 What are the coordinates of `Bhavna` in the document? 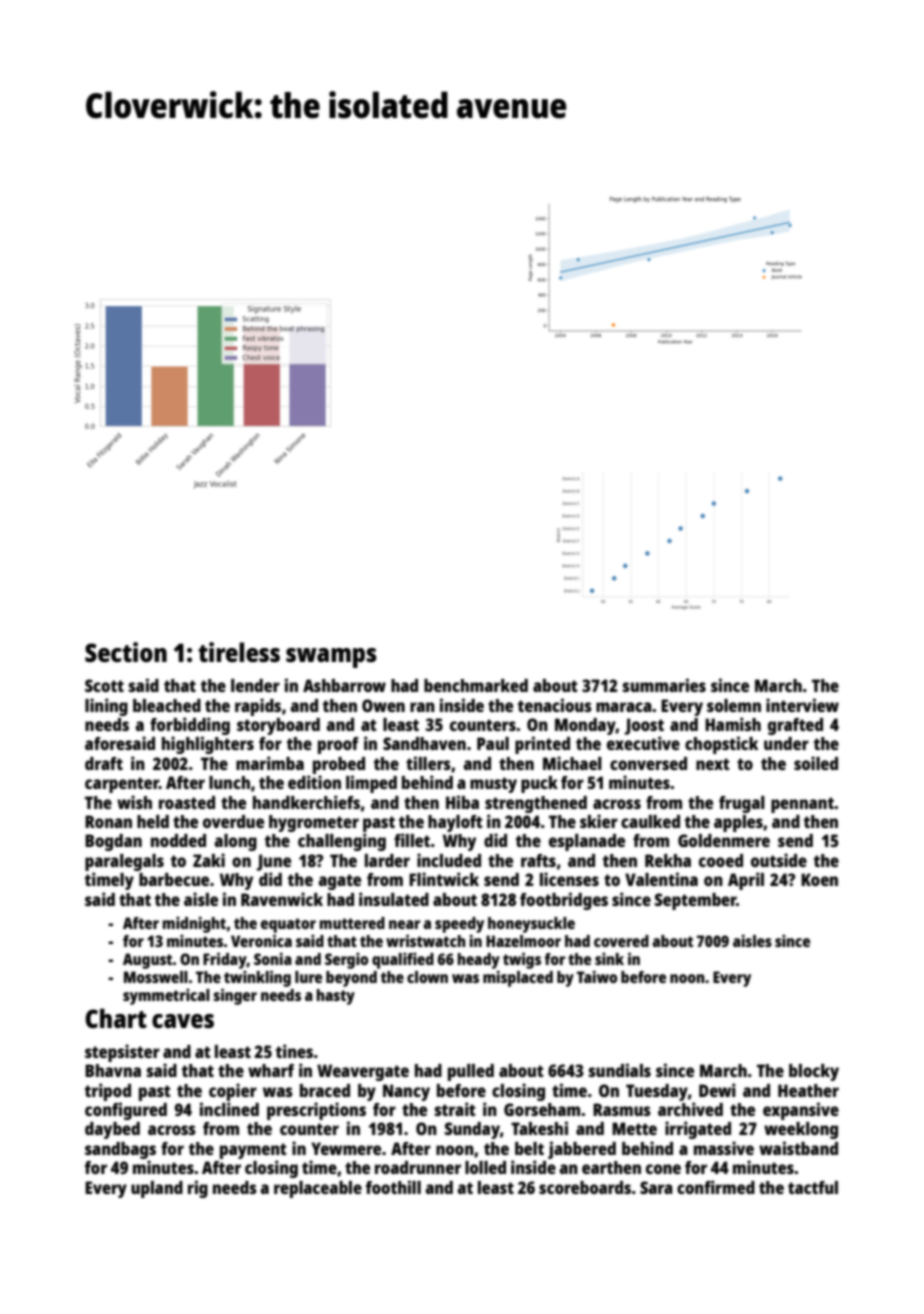 It's located at (113, 1070).
